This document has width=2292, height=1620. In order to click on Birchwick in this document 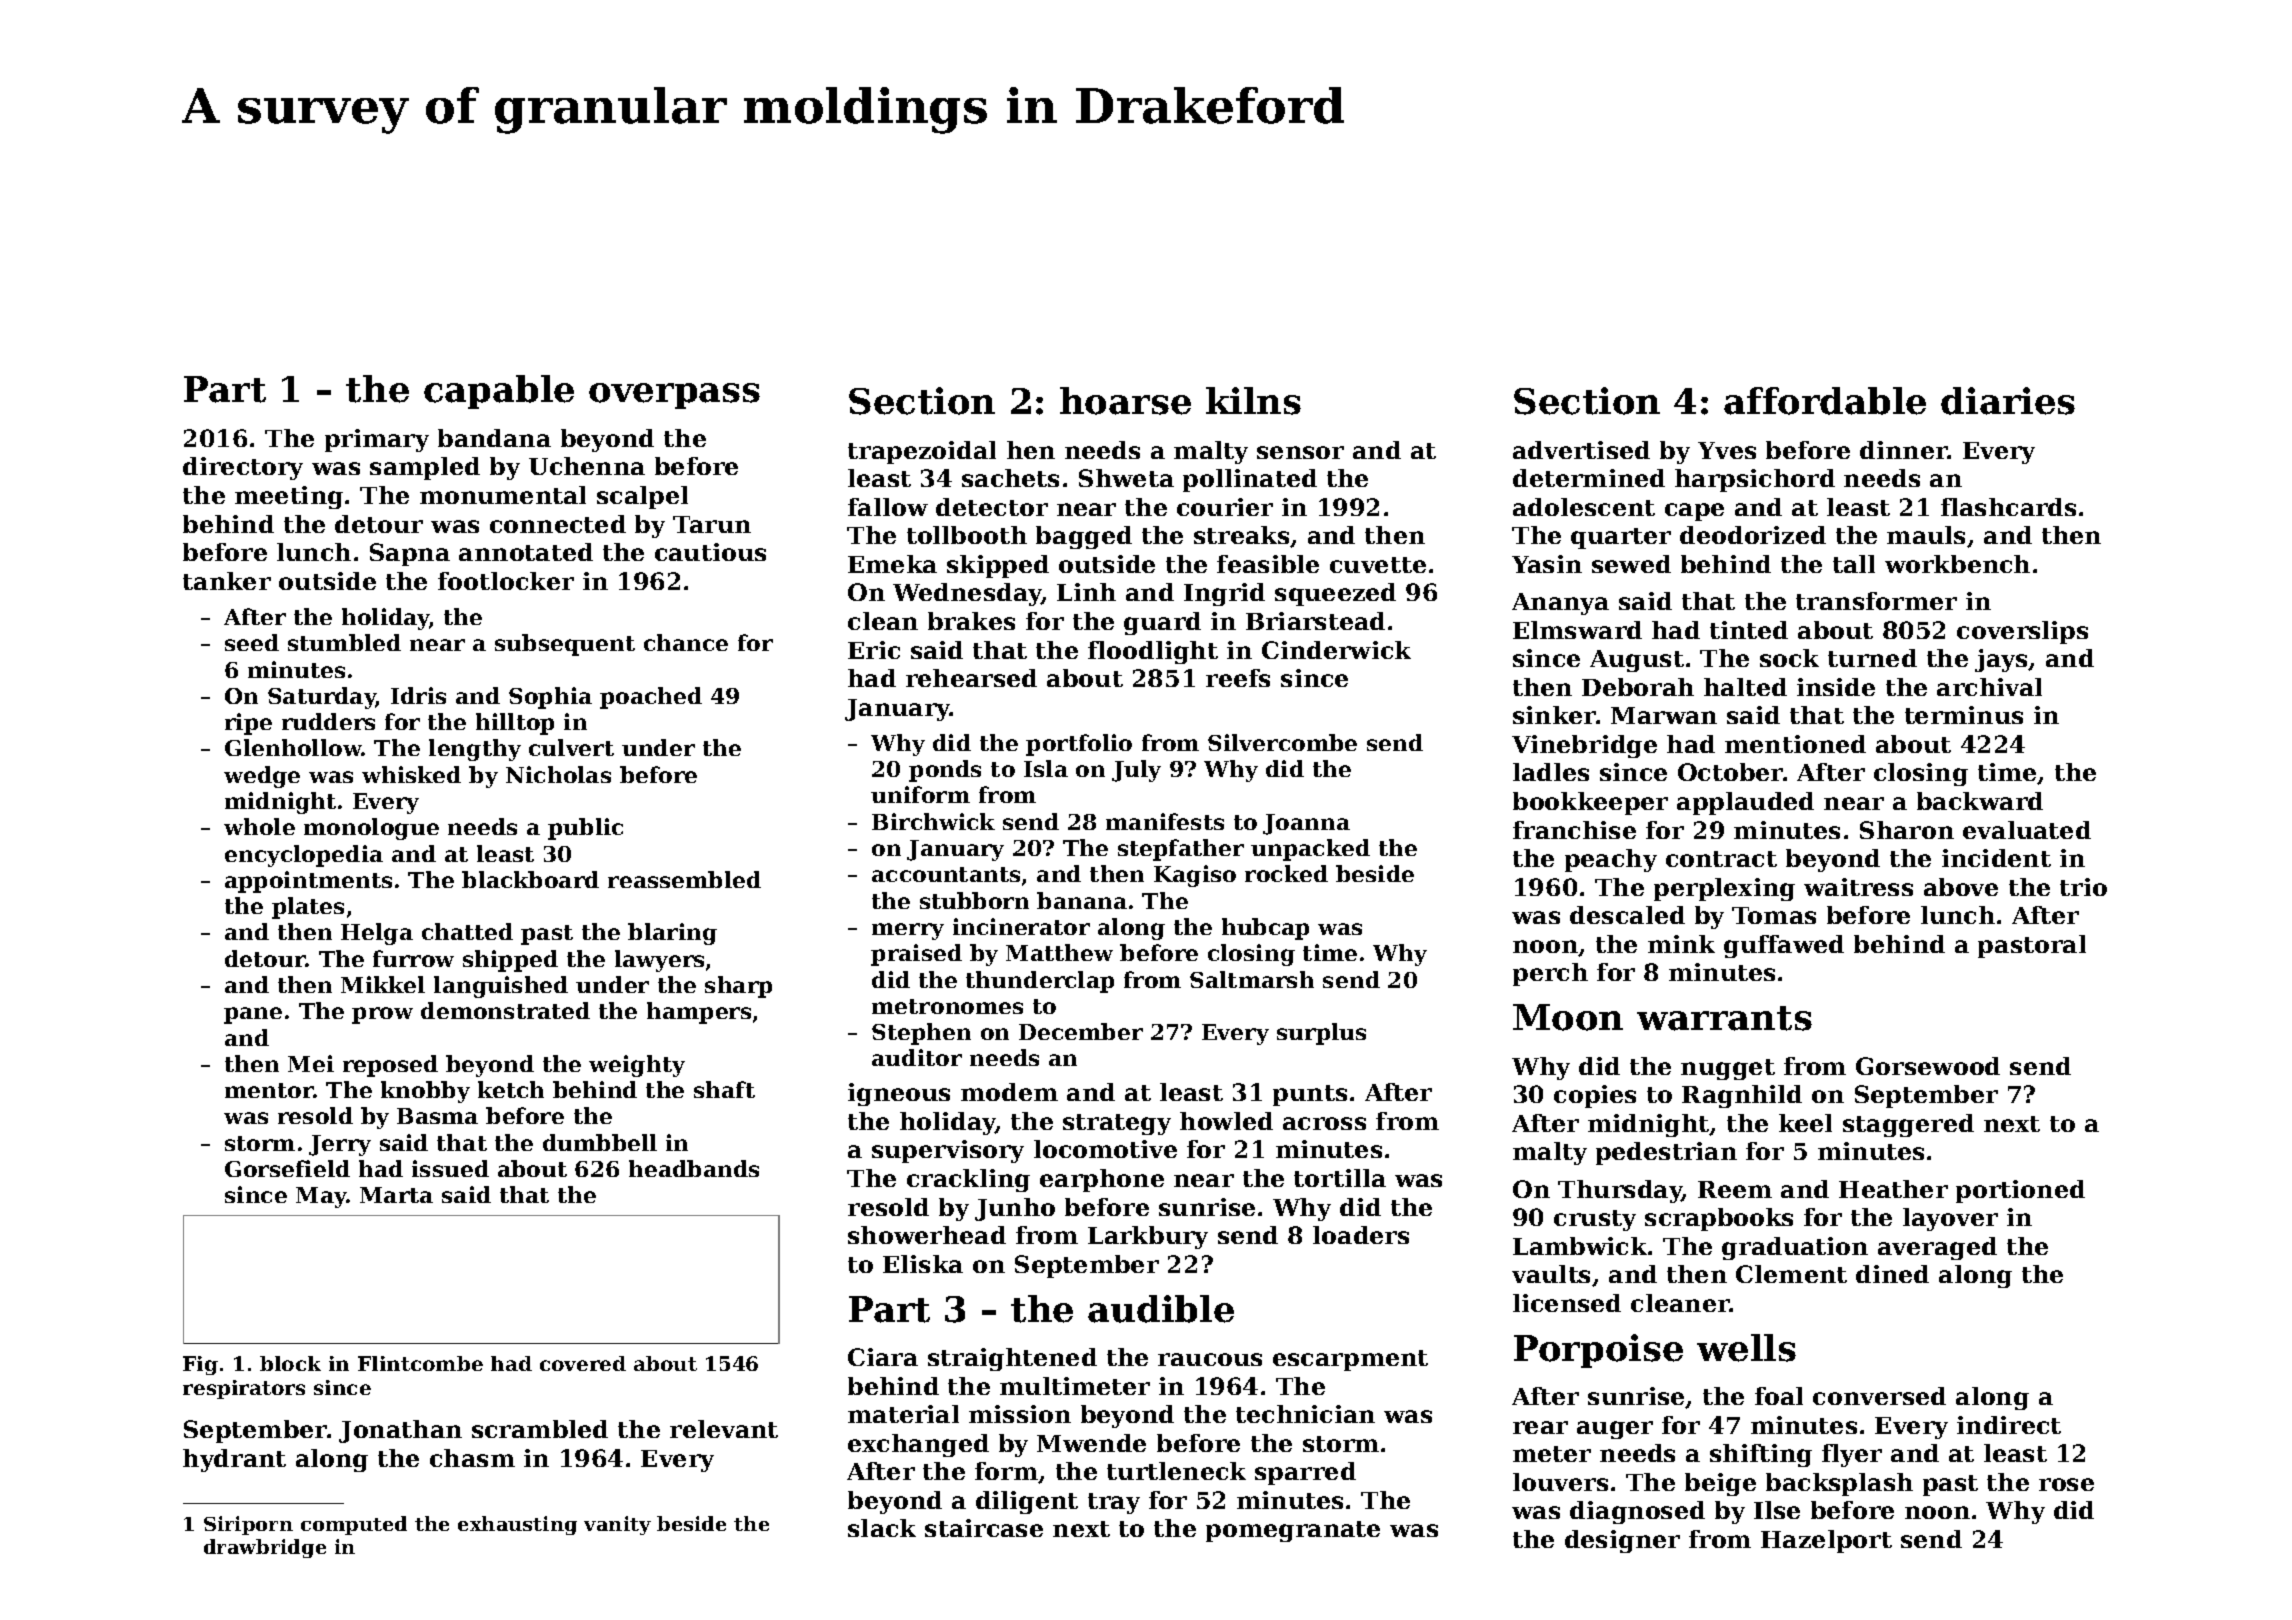, I will do `click(933, 821)`.
